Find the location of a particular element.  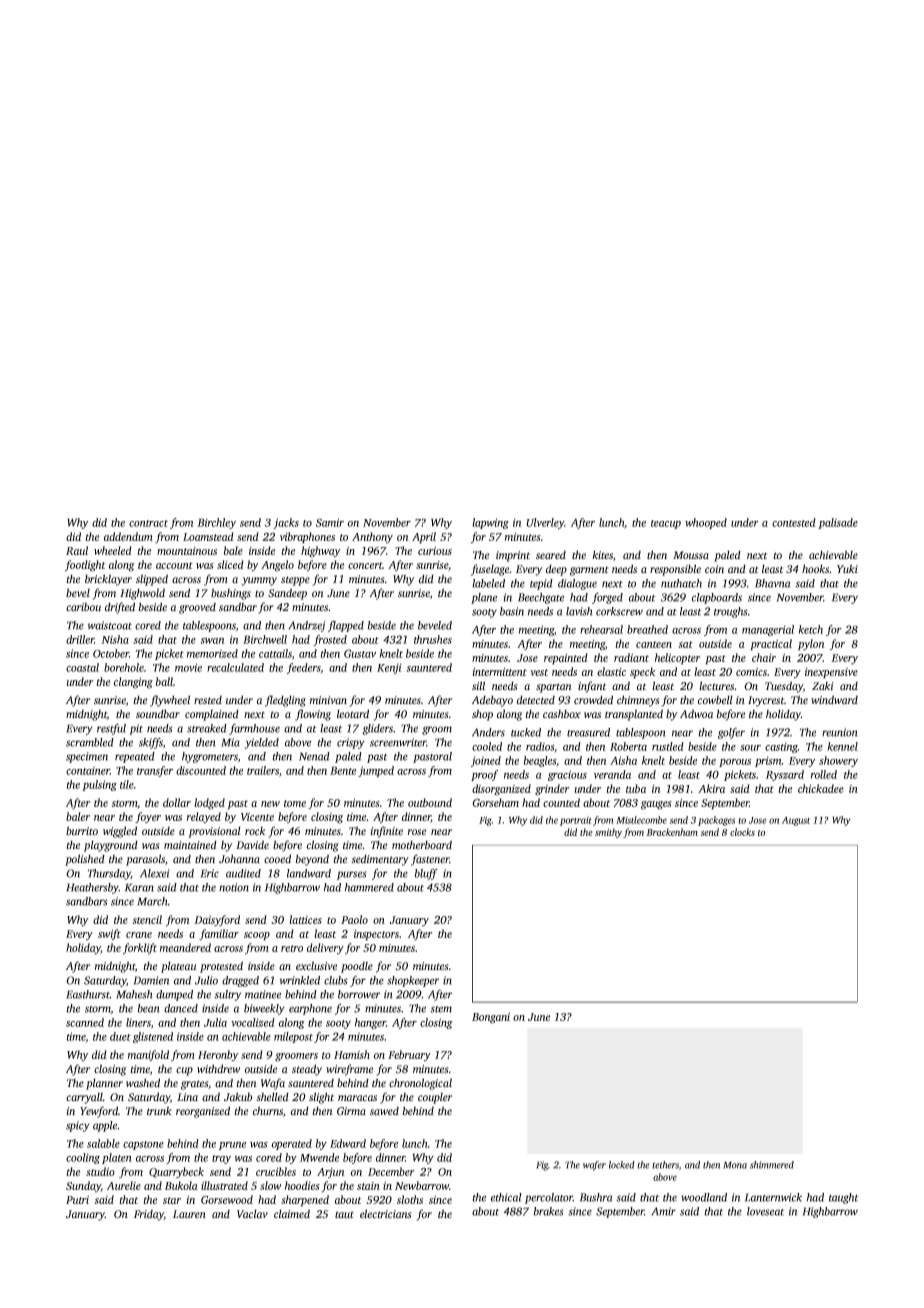

Aurelie is located at coordinates (124, 1185).
